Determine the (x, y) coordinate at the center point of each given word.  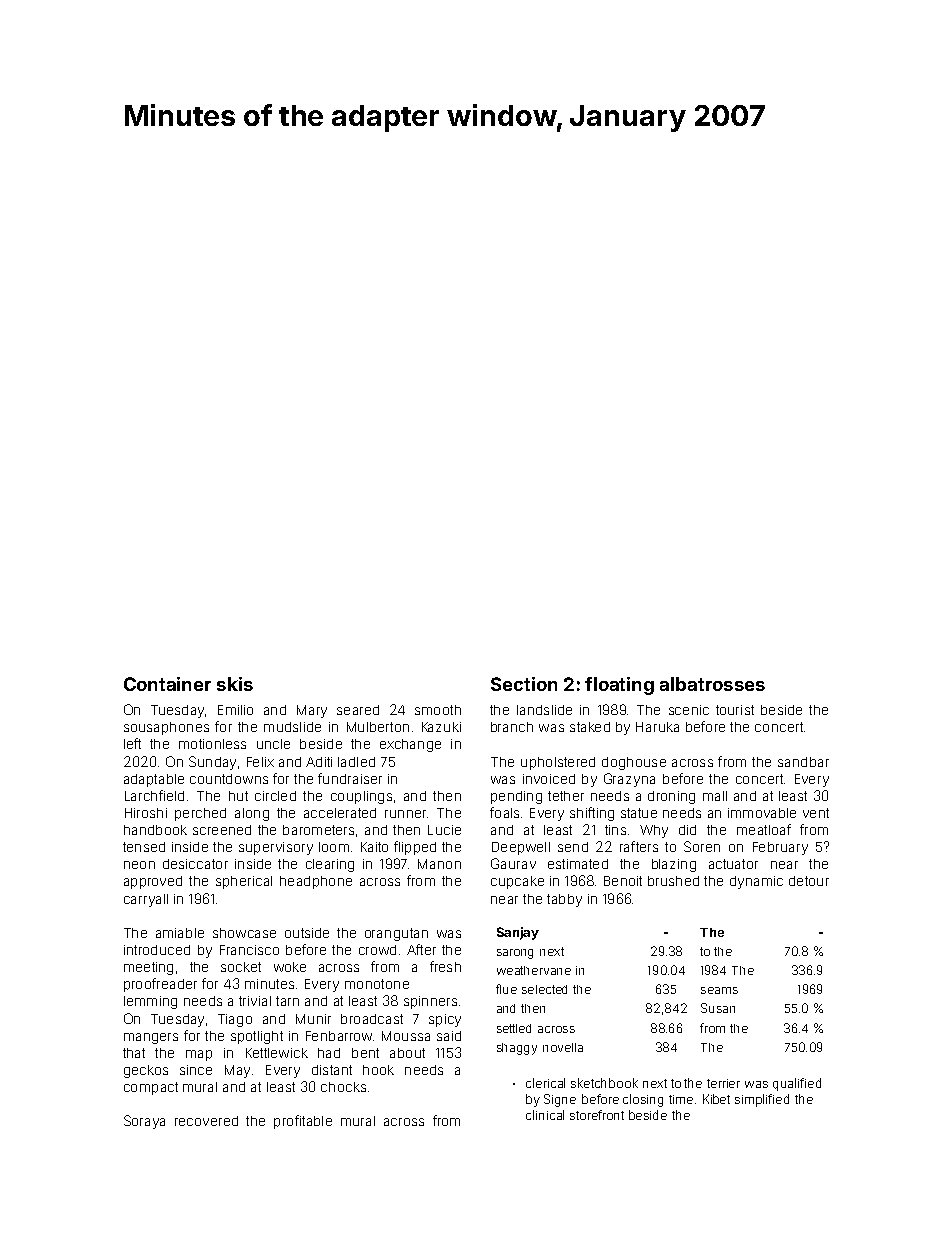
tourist (735, 710)
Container (167, 684)
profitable (303, 1122)
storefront (597, 1115)
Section (524, 684)
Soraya (144, 1122)
